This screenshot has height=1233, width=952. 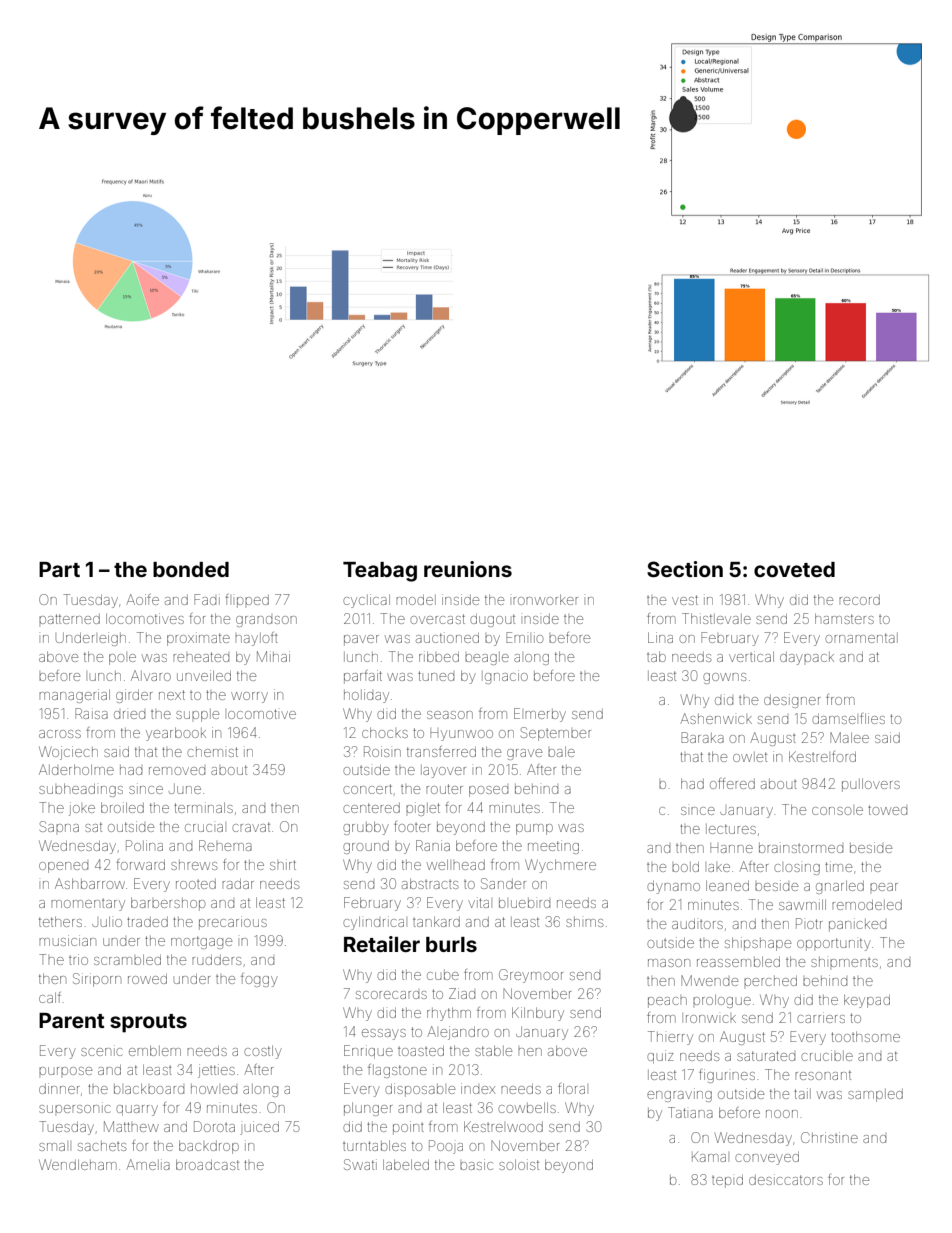 I want to click on Elmerby, so click(x=540, y=715).
